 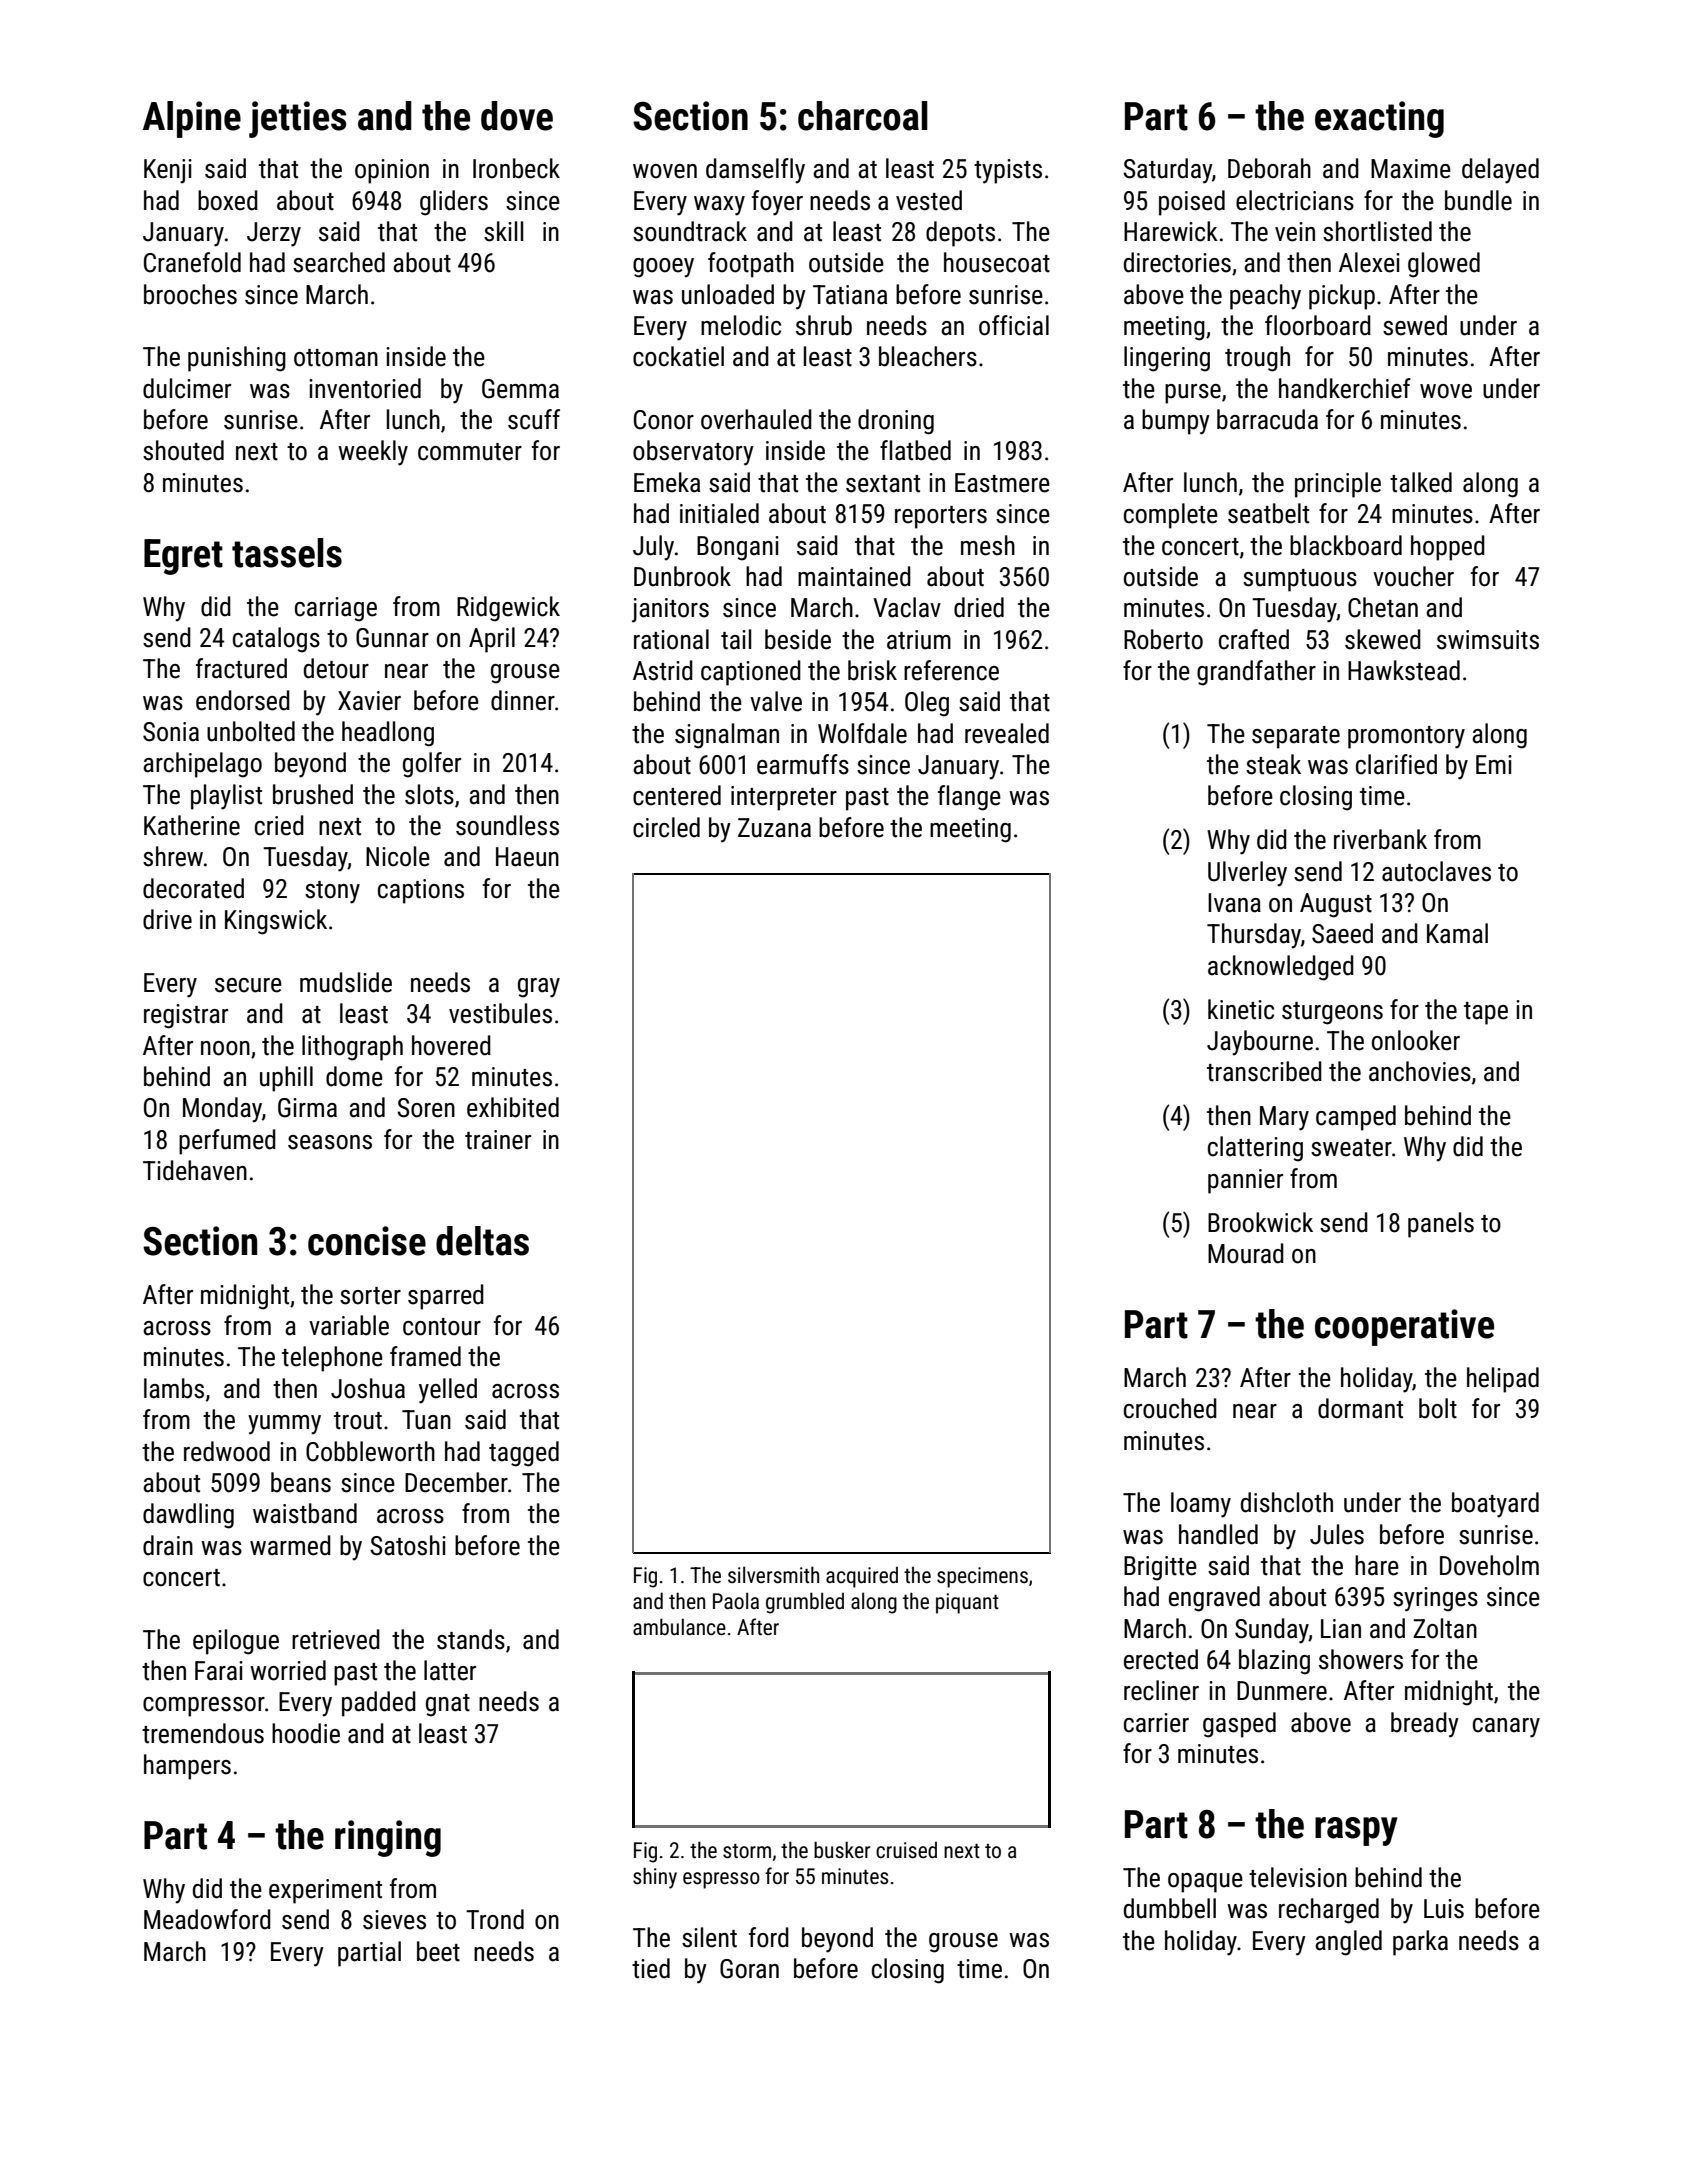 I want to click on Ironbeck, so click(x=516, y=168).
